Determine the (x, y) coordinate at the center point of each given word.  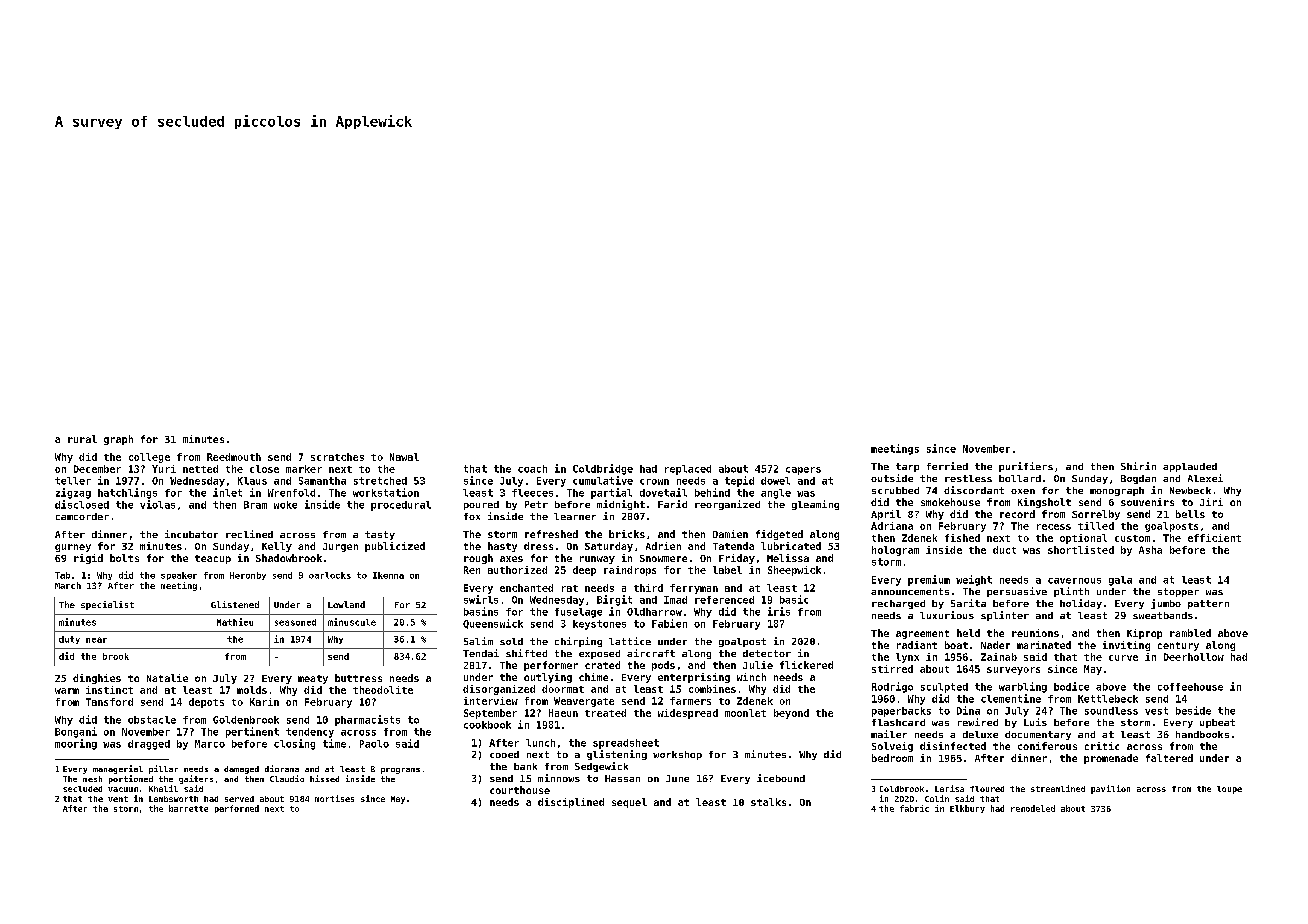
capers (803, 471)
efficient (1214, 538)
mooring (76, 744)
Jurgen (340, 547)
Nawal (404, 457)
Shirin (1138, 466)
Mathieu (235, 622)
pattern (1208, 604)
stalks (768, 802)
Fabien (669, 623)
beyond (791, 714)
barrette (188, 808)
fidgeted (779, 535)
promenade (1111, 759)
